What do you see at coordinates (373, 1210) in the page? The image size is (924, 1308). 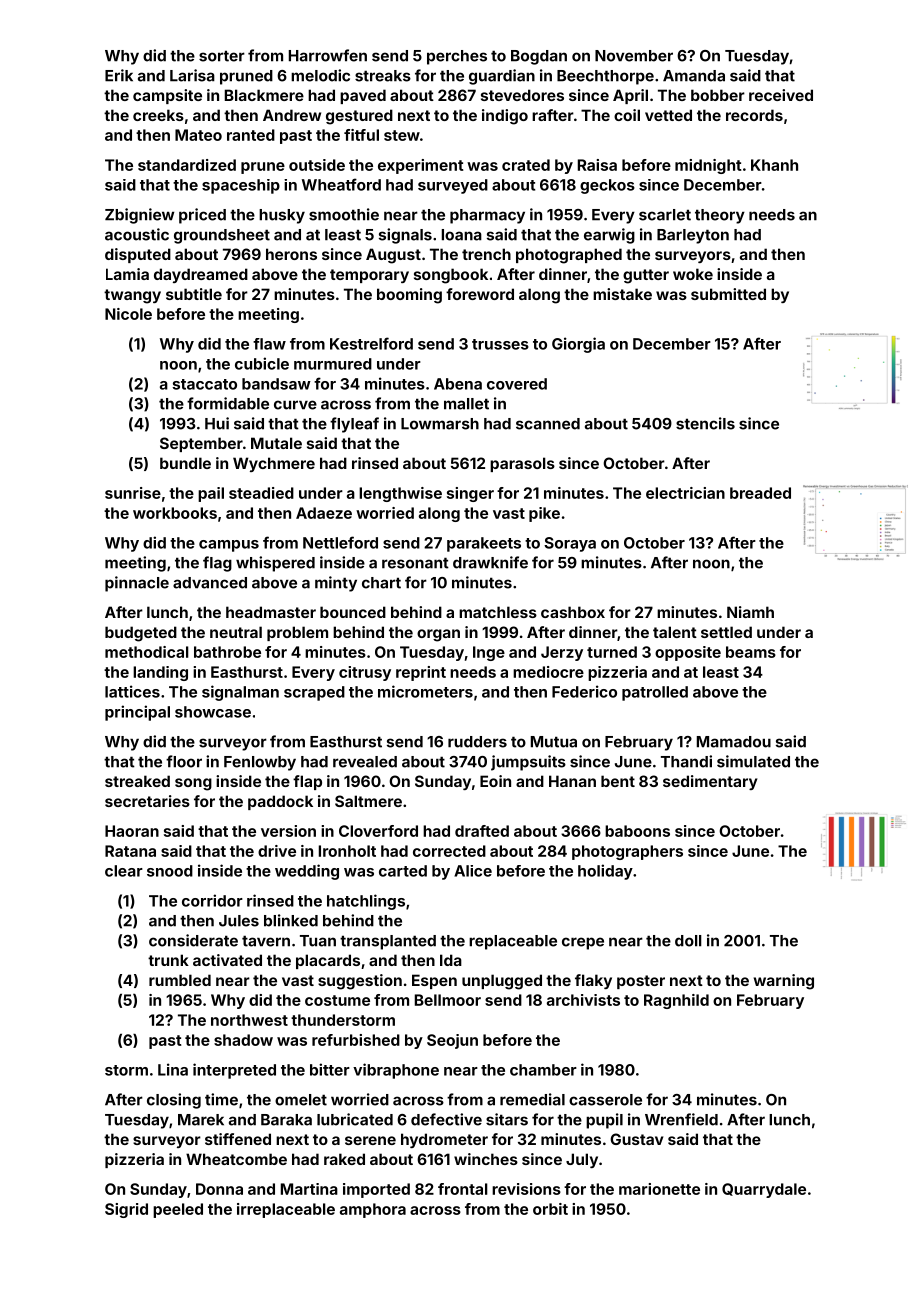 I see `amphora` at bounding box center [373, 1210].
